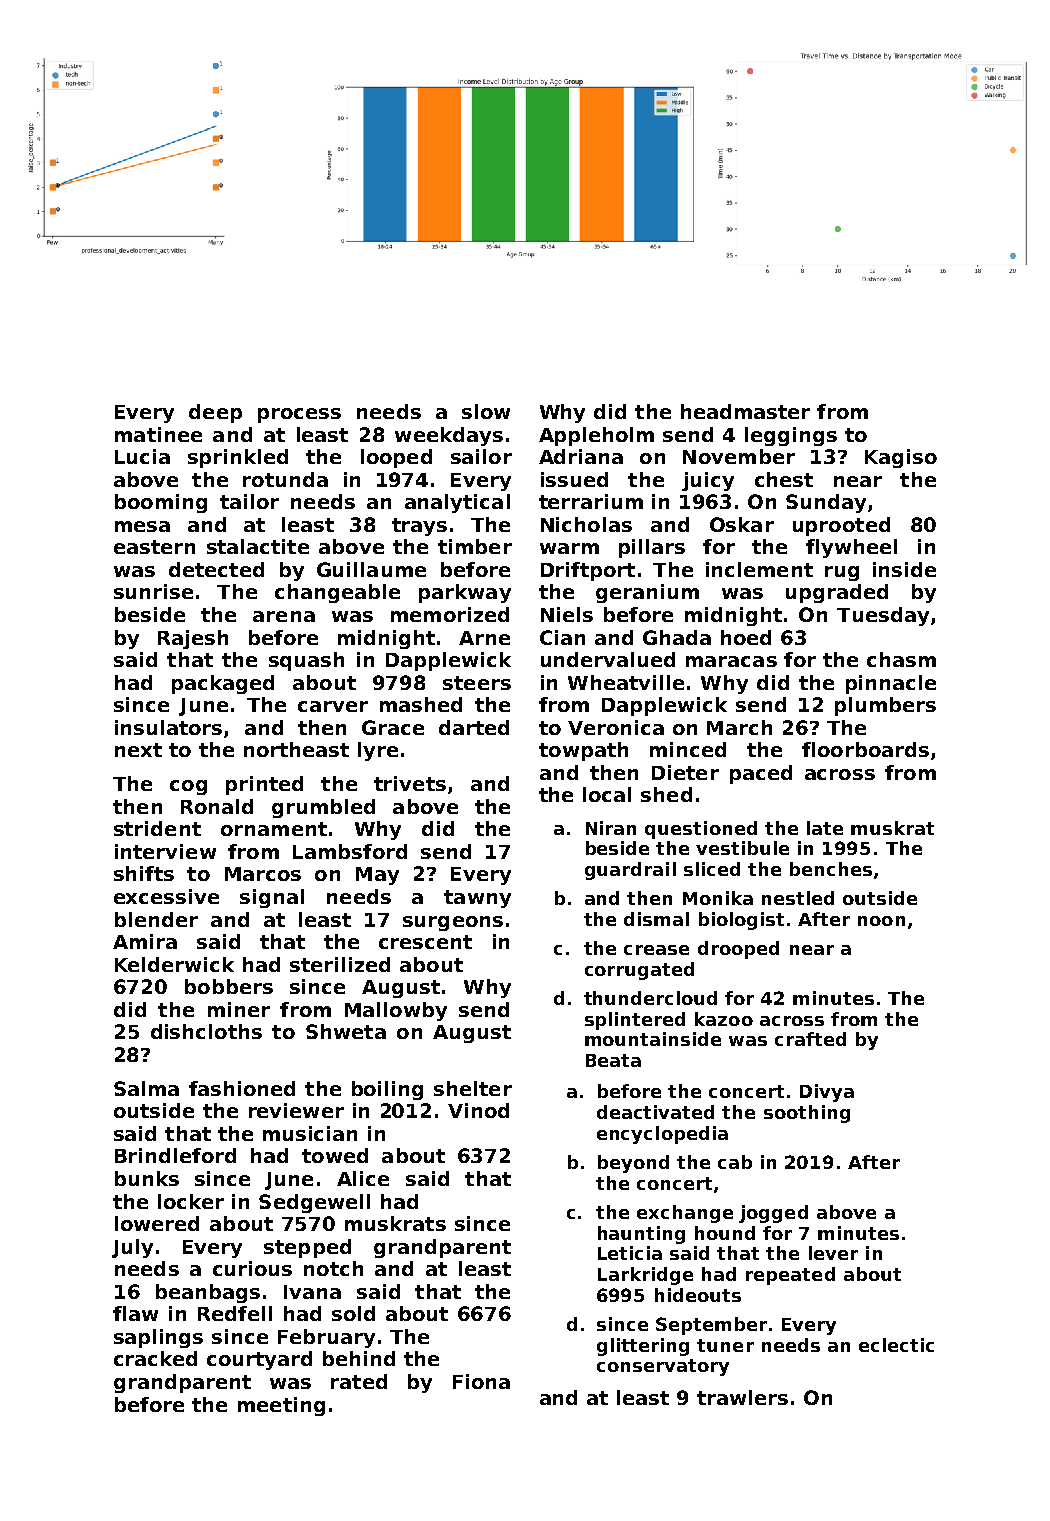 The width and height of the screenshot is (1050, 1521). I want to click on towed, so click(335, 1155).
